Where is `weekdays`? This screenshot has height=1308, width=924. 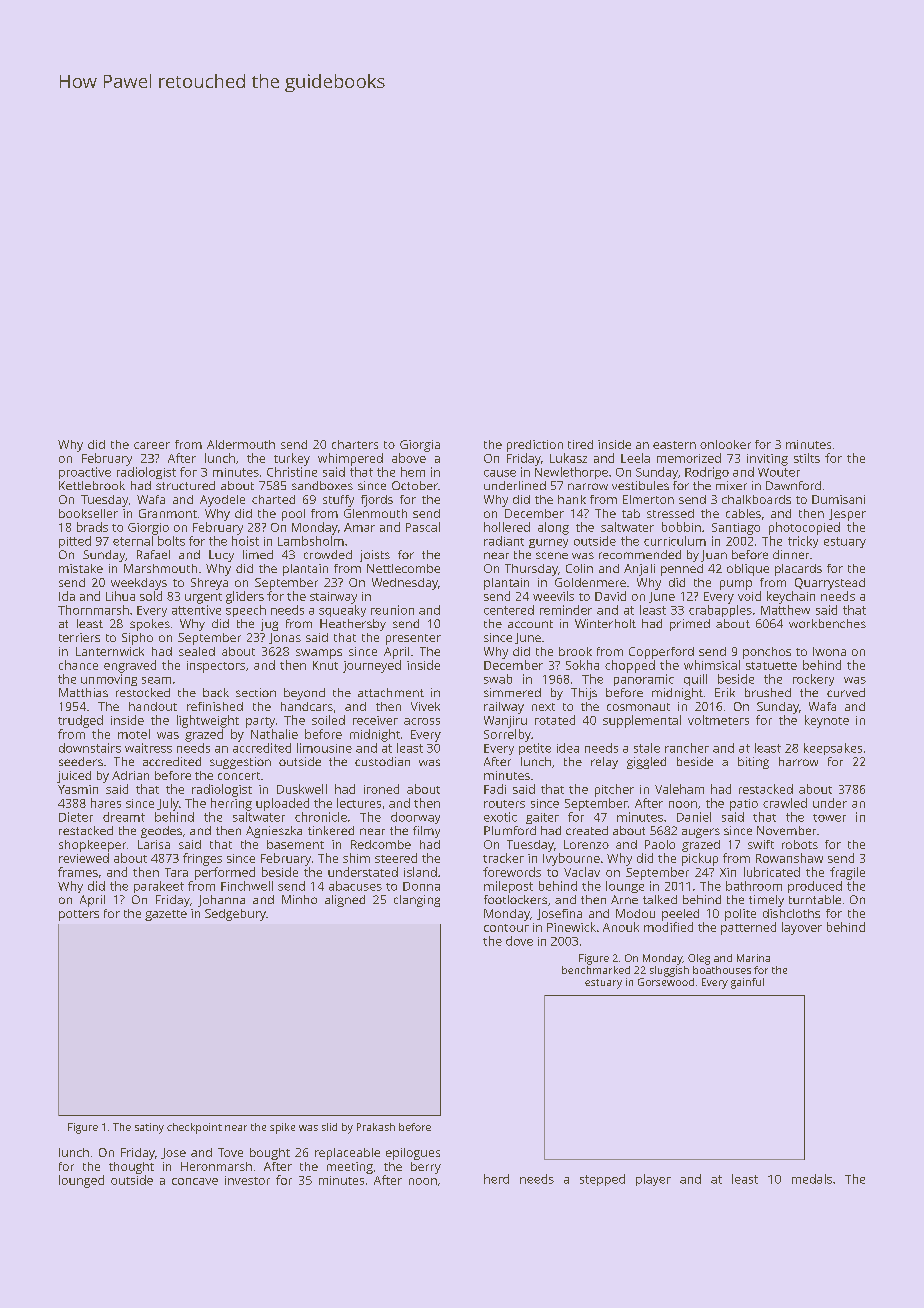 weekdays is located at coordinates (139, 584).
